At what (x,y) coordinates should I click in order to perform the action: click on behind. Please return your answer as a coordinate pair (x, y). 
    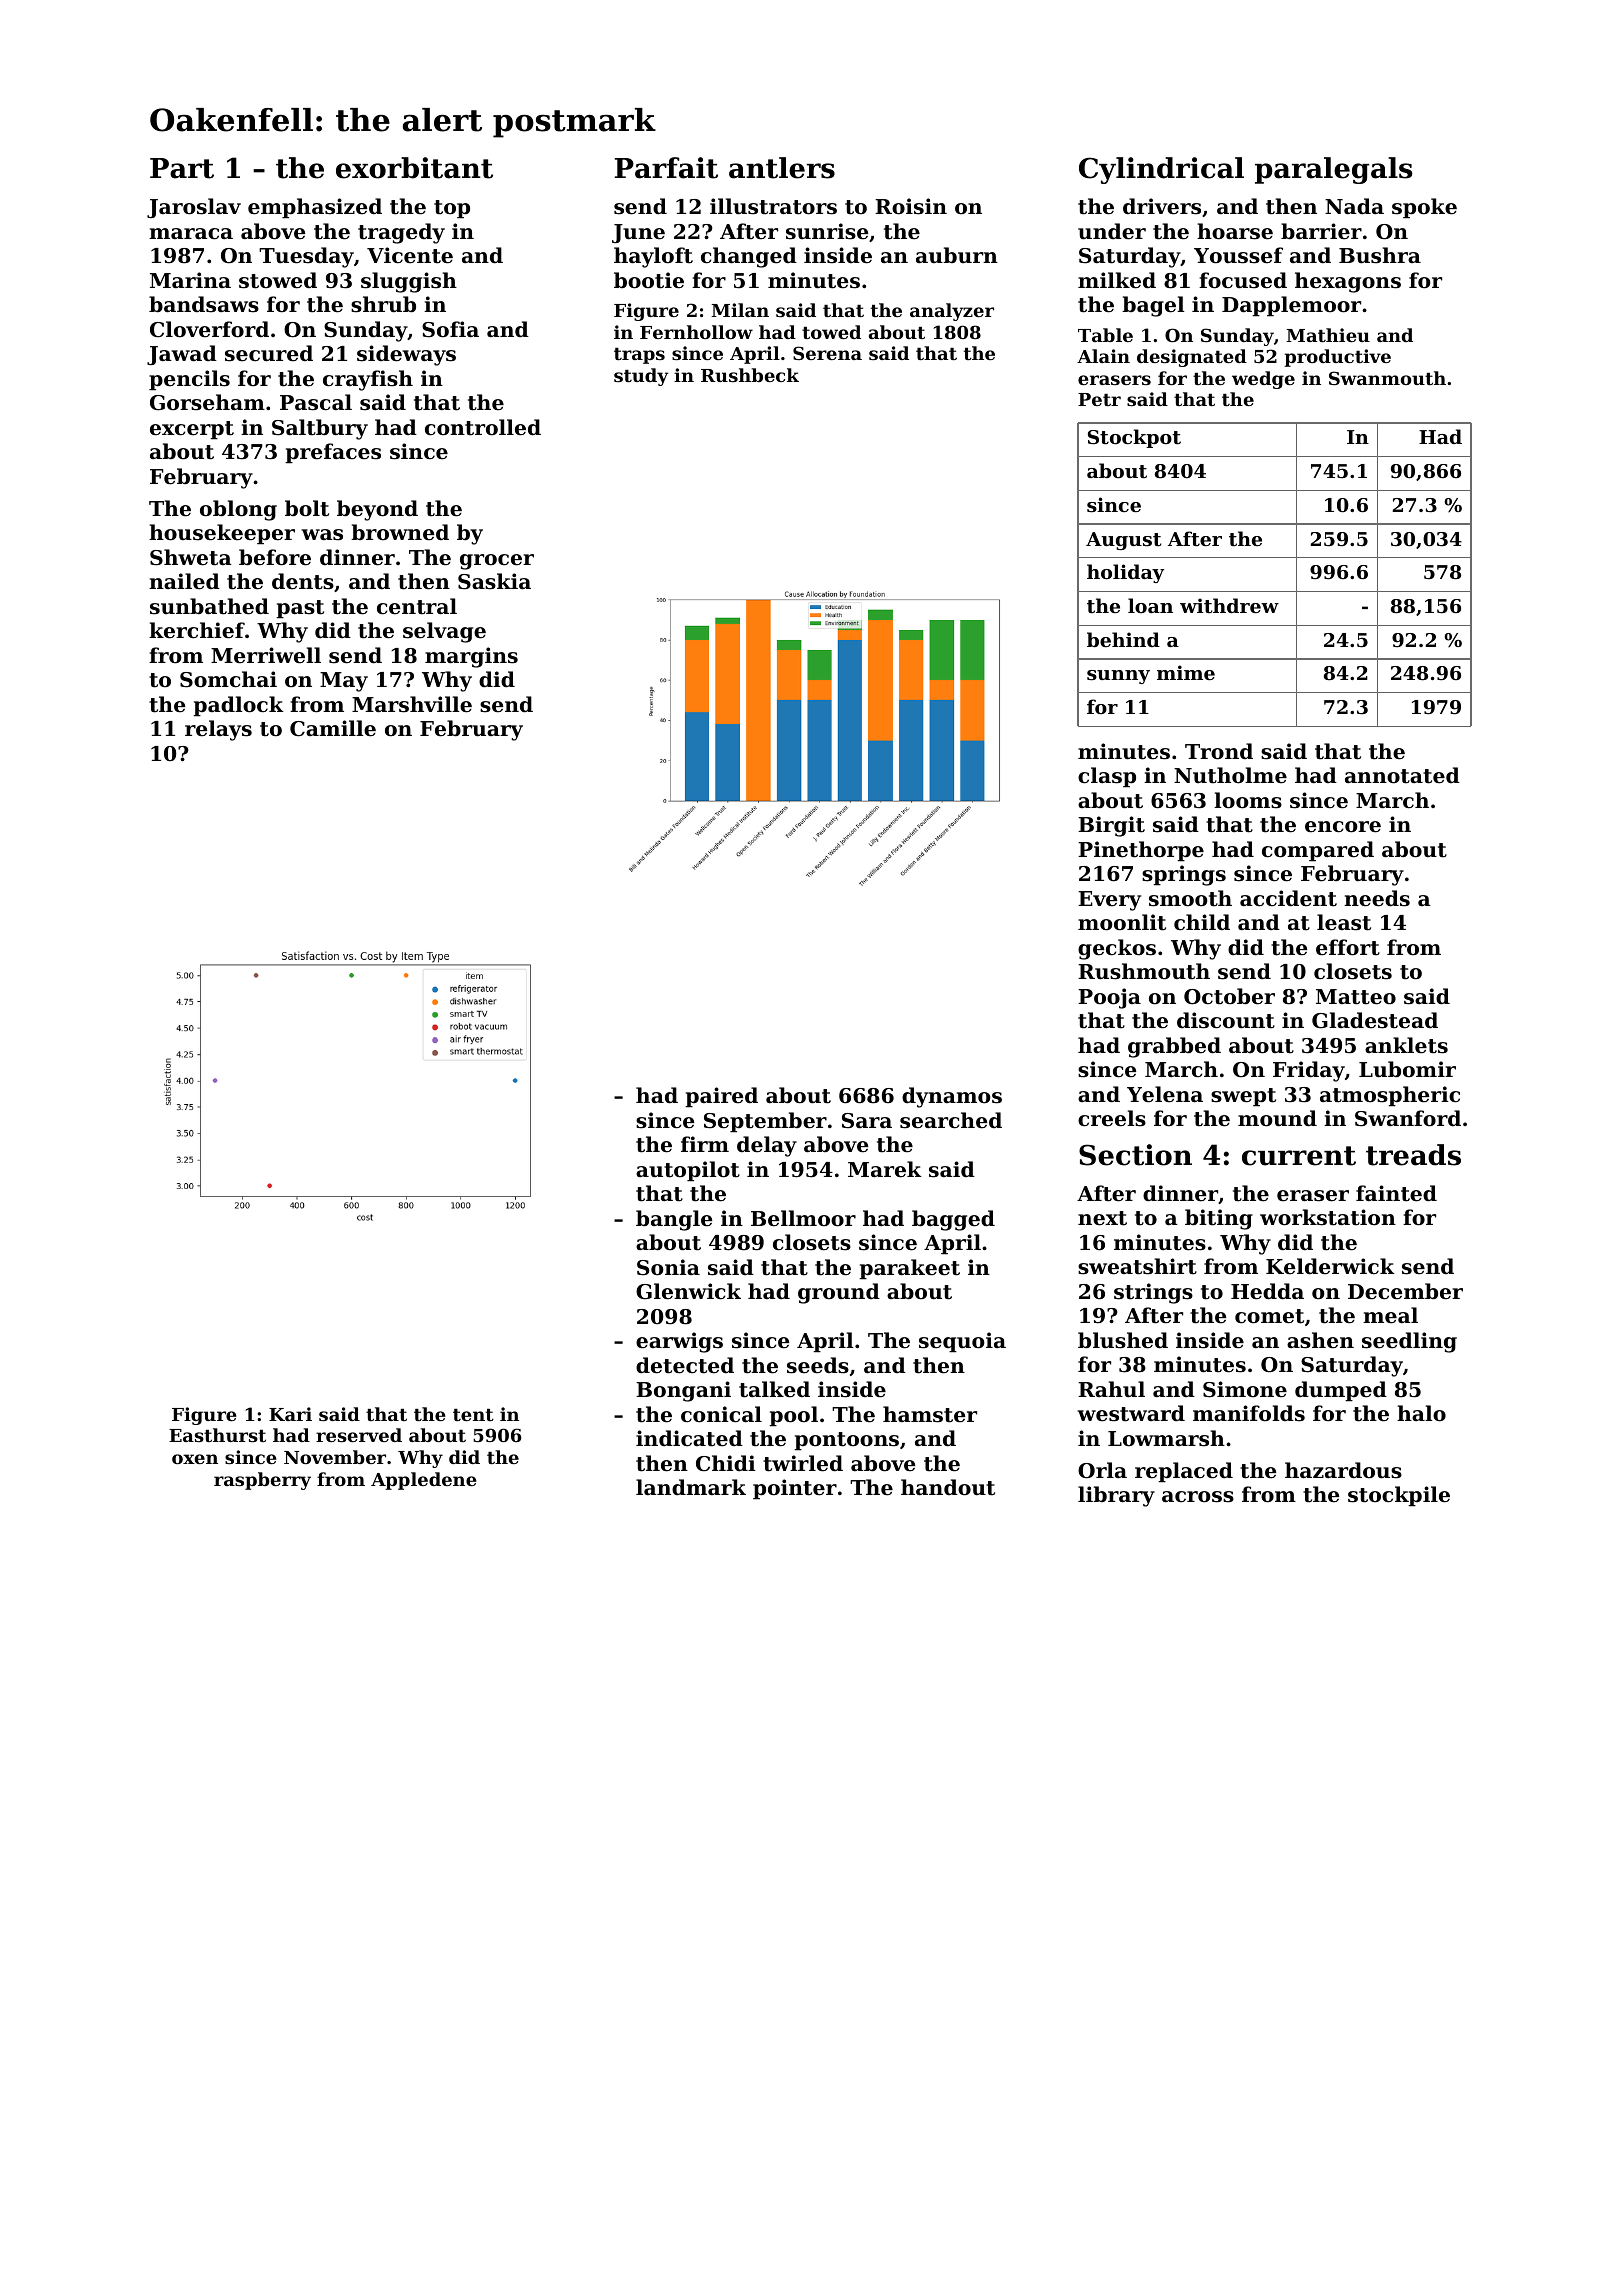
    Looking at the image, I should click on (1123, 639).
